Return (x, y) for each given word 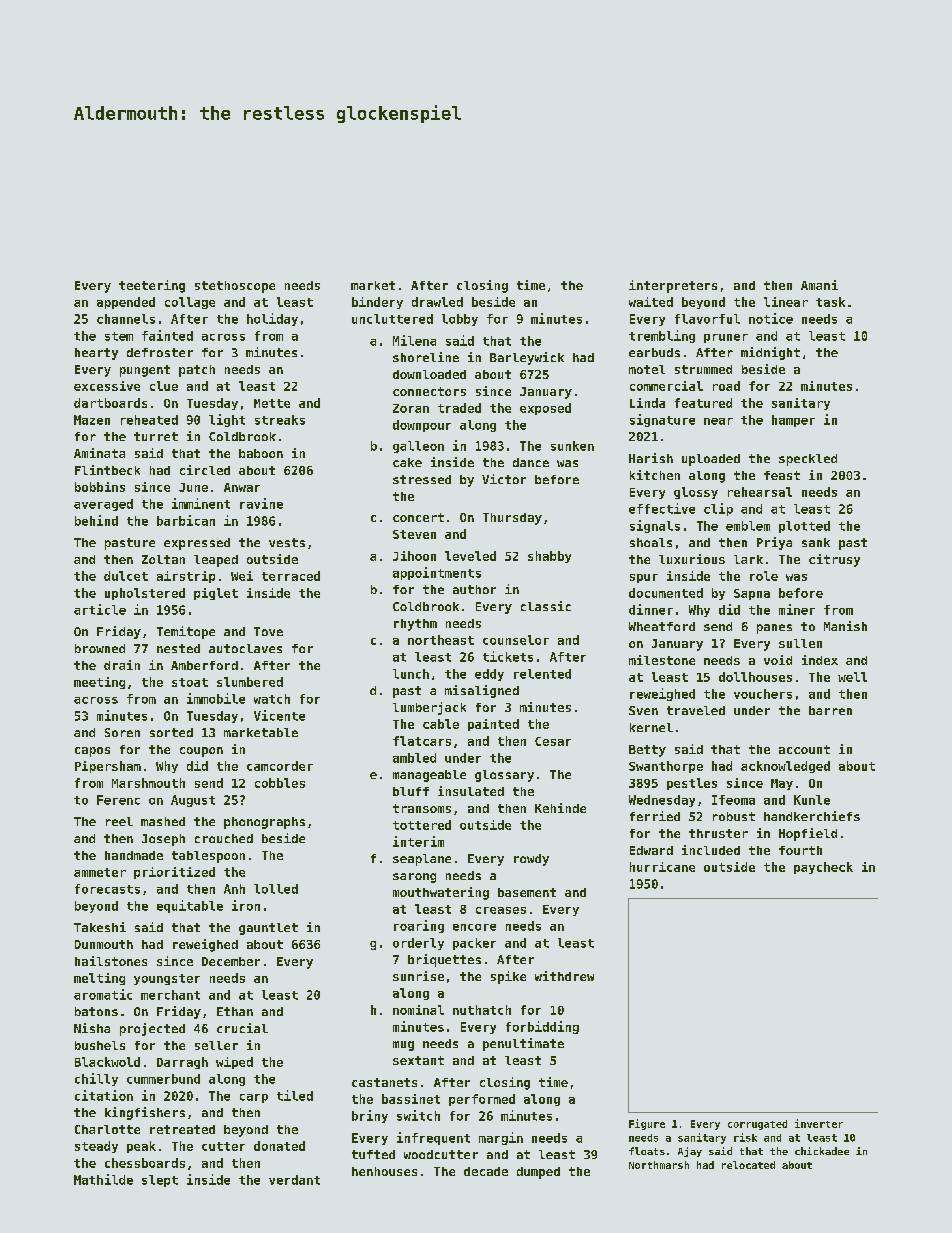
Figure (647, 1124)
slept (160, 1181)
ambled (414, 758)
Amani (819, 285)
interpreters (673, 286)
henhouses (384, 1171)
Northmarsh (659, 1165)
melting (99, 979)
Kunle (812, 800)
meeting (99, 683)
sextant (418, 1060)
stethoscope (235, 287)
